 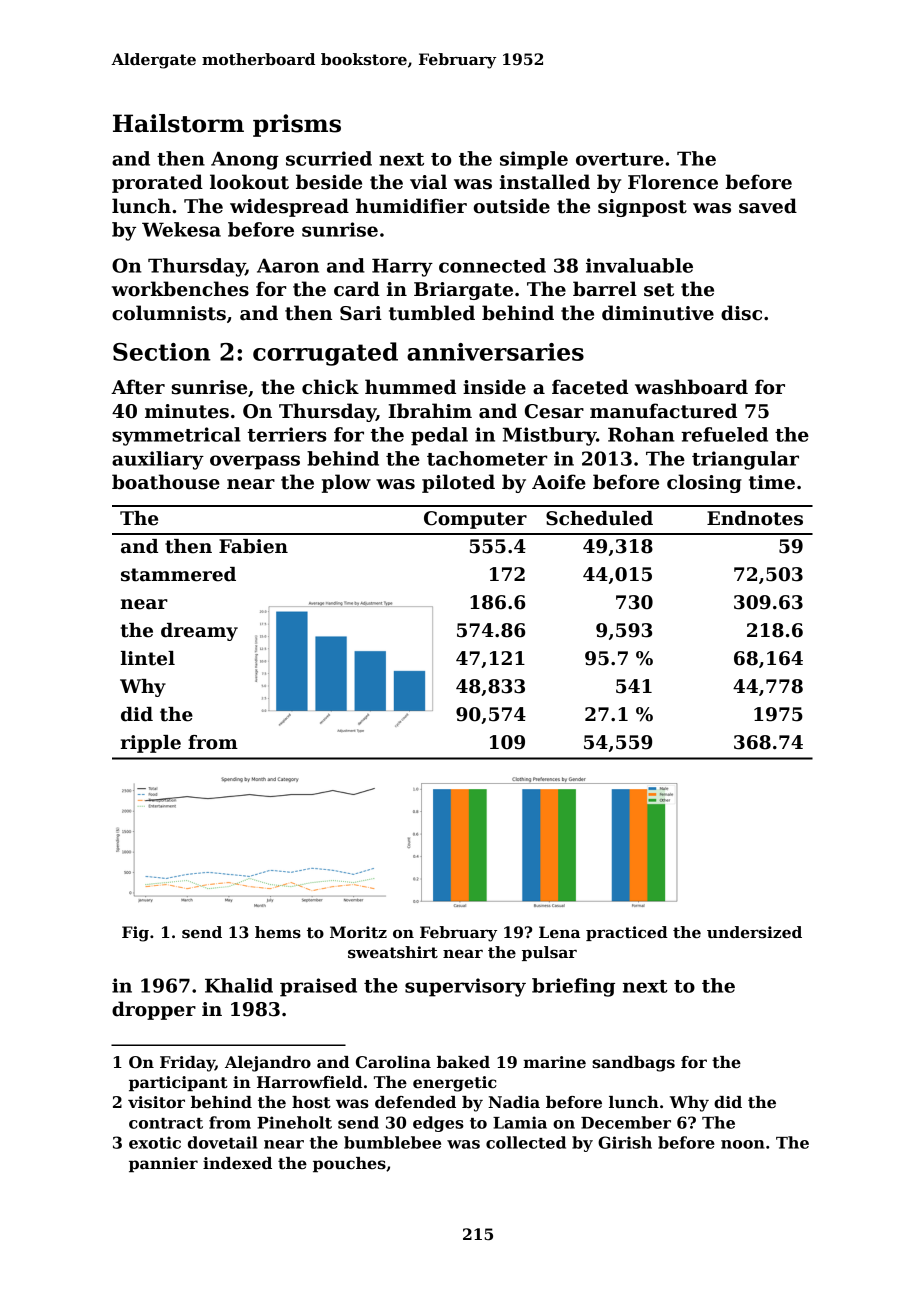 What do you see at coordinates (222, 1142) in the screenshot?
I see `dovetail` at bounding box center [222, 1142].
